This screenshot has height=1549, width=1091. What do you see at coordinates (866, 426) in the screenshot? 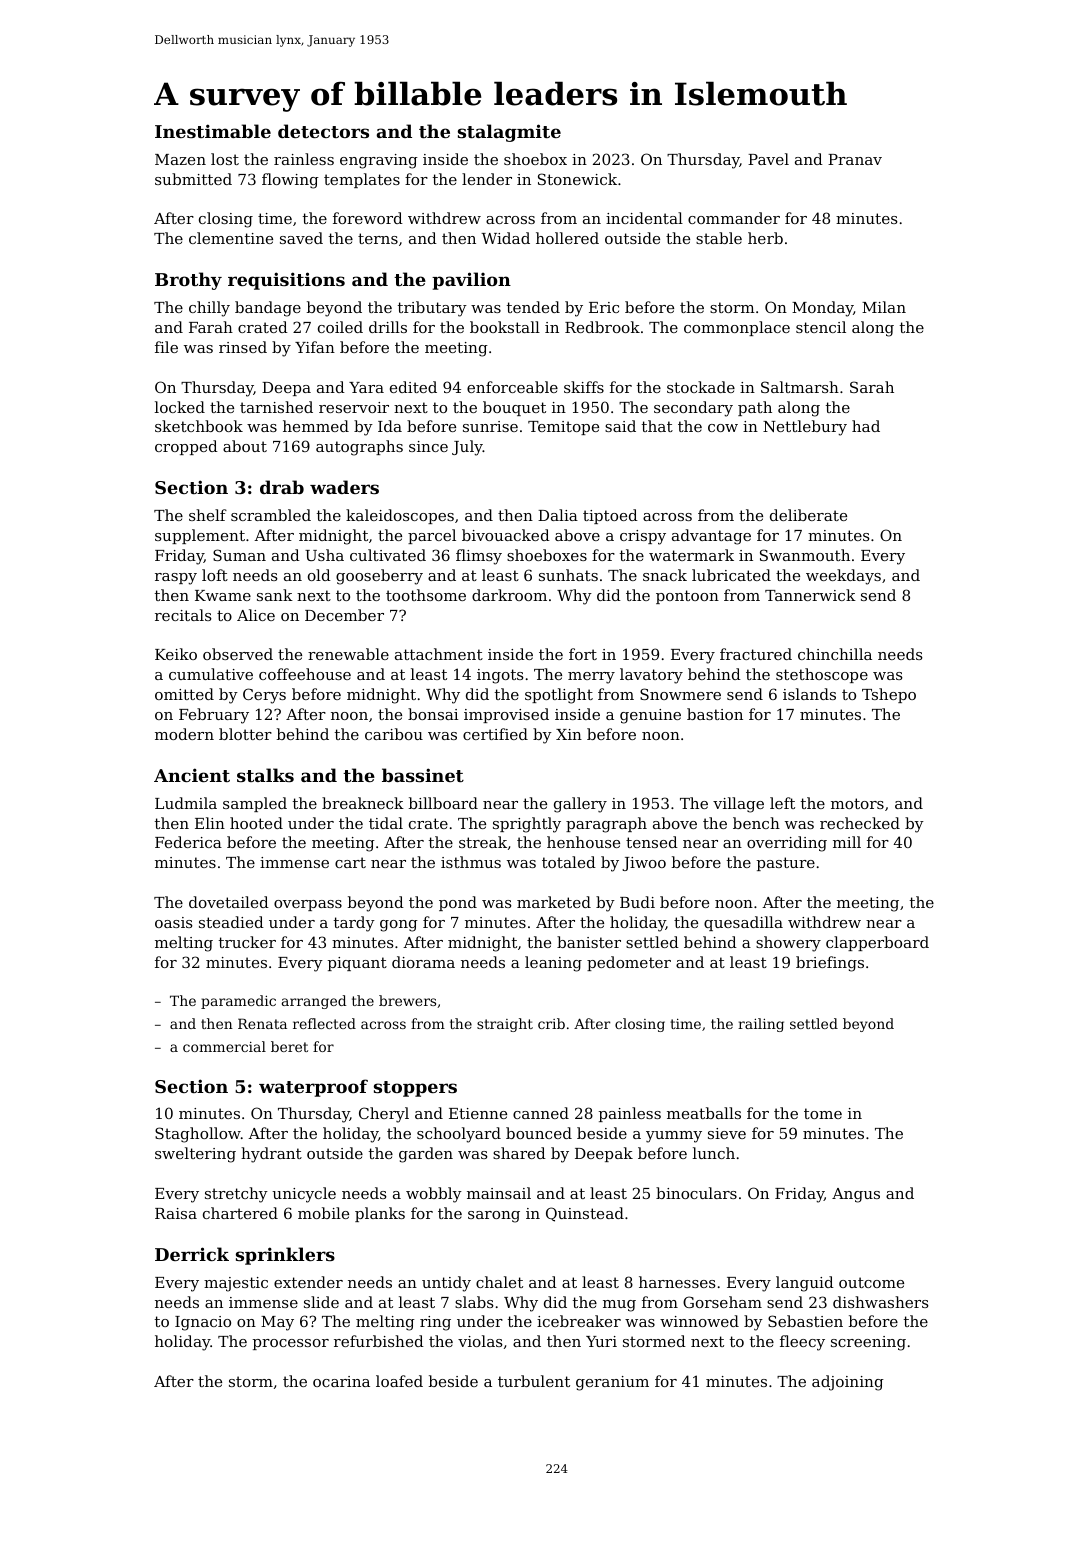
I see `had` at bounding box center [866, 426].
